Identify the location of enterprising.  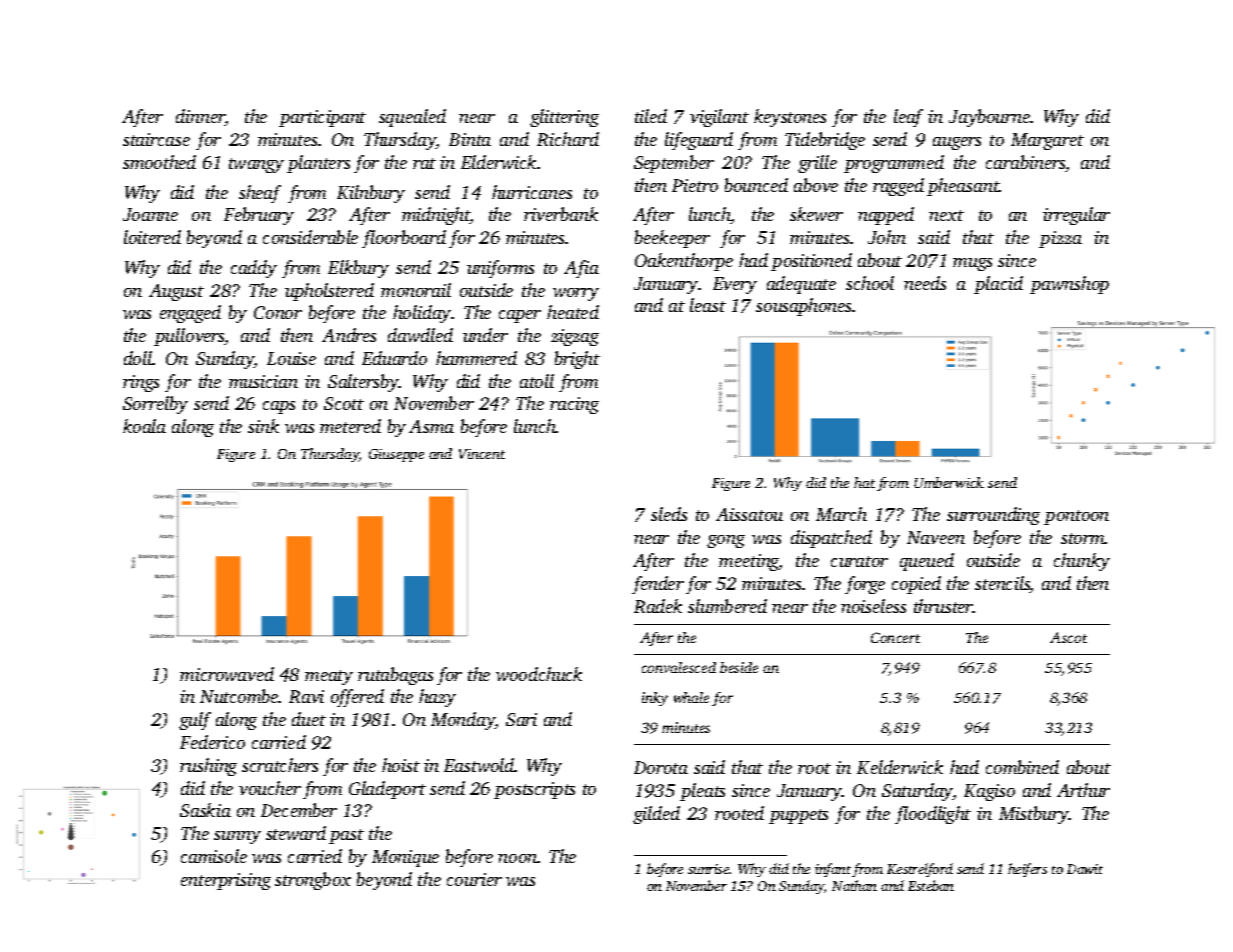
(226, 881).
